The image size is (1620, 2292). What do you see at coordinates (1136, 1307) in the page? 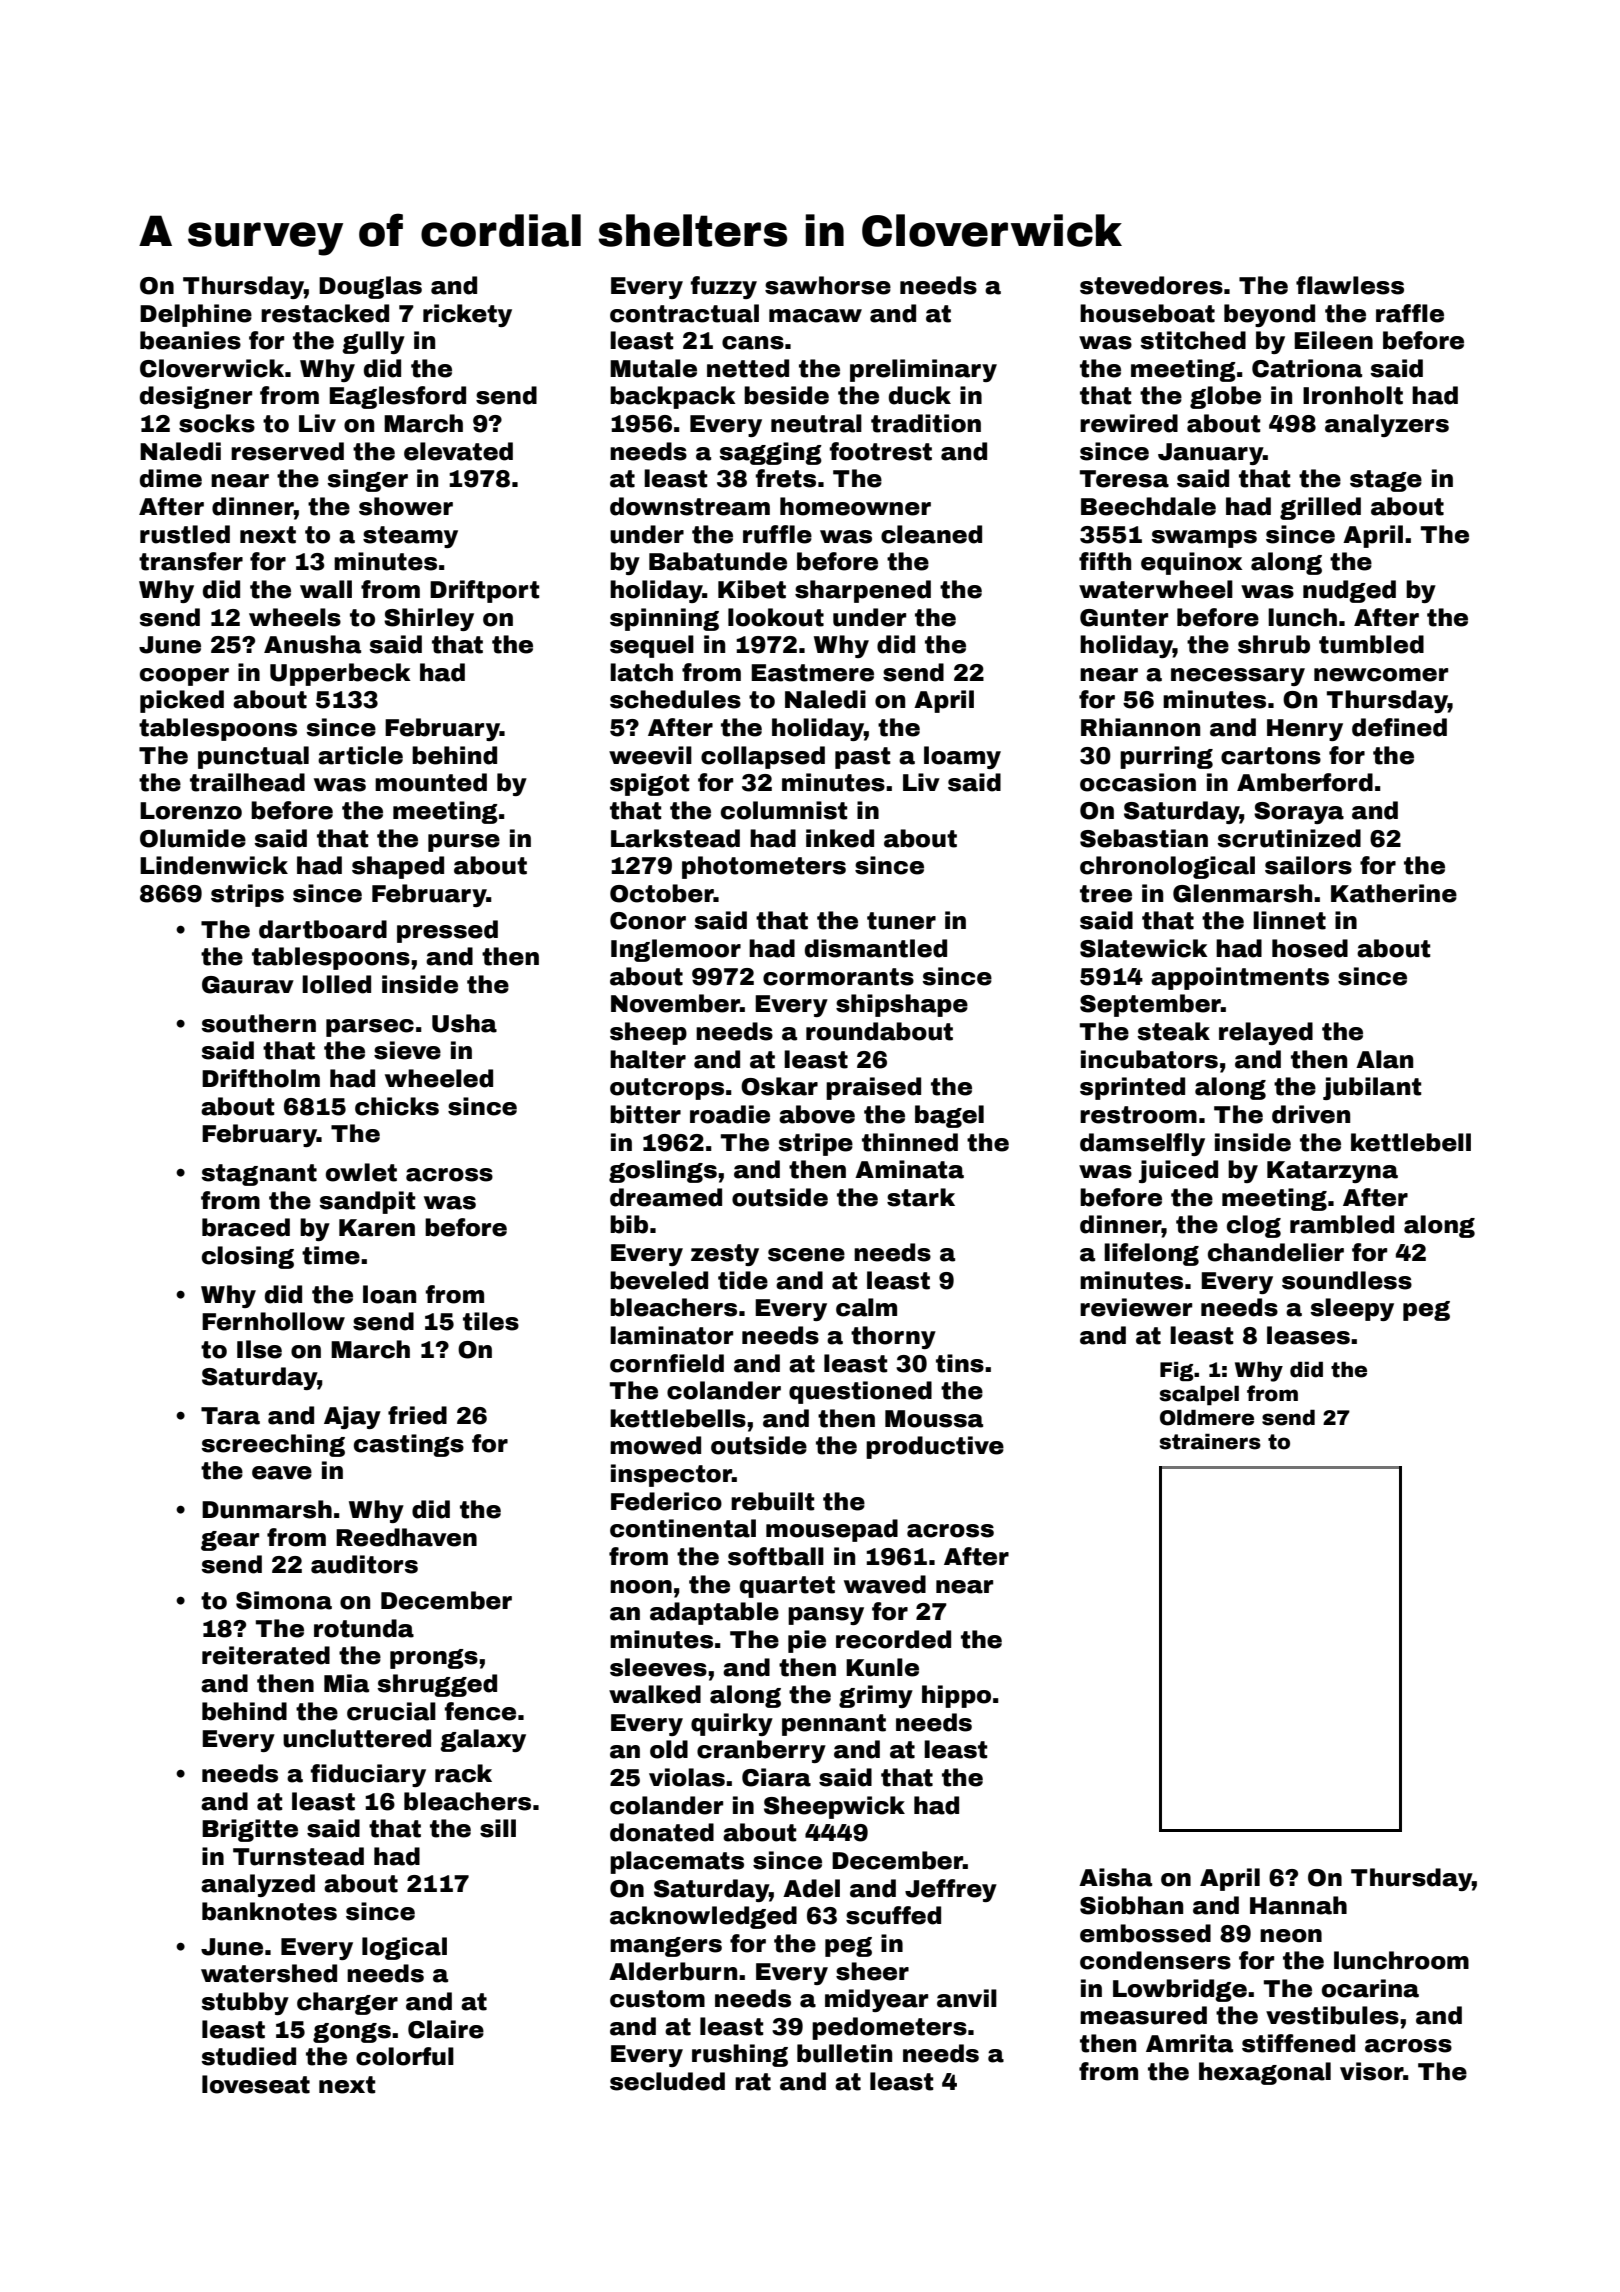
I see `reviewer` at bounding box center [1136, 1307].
